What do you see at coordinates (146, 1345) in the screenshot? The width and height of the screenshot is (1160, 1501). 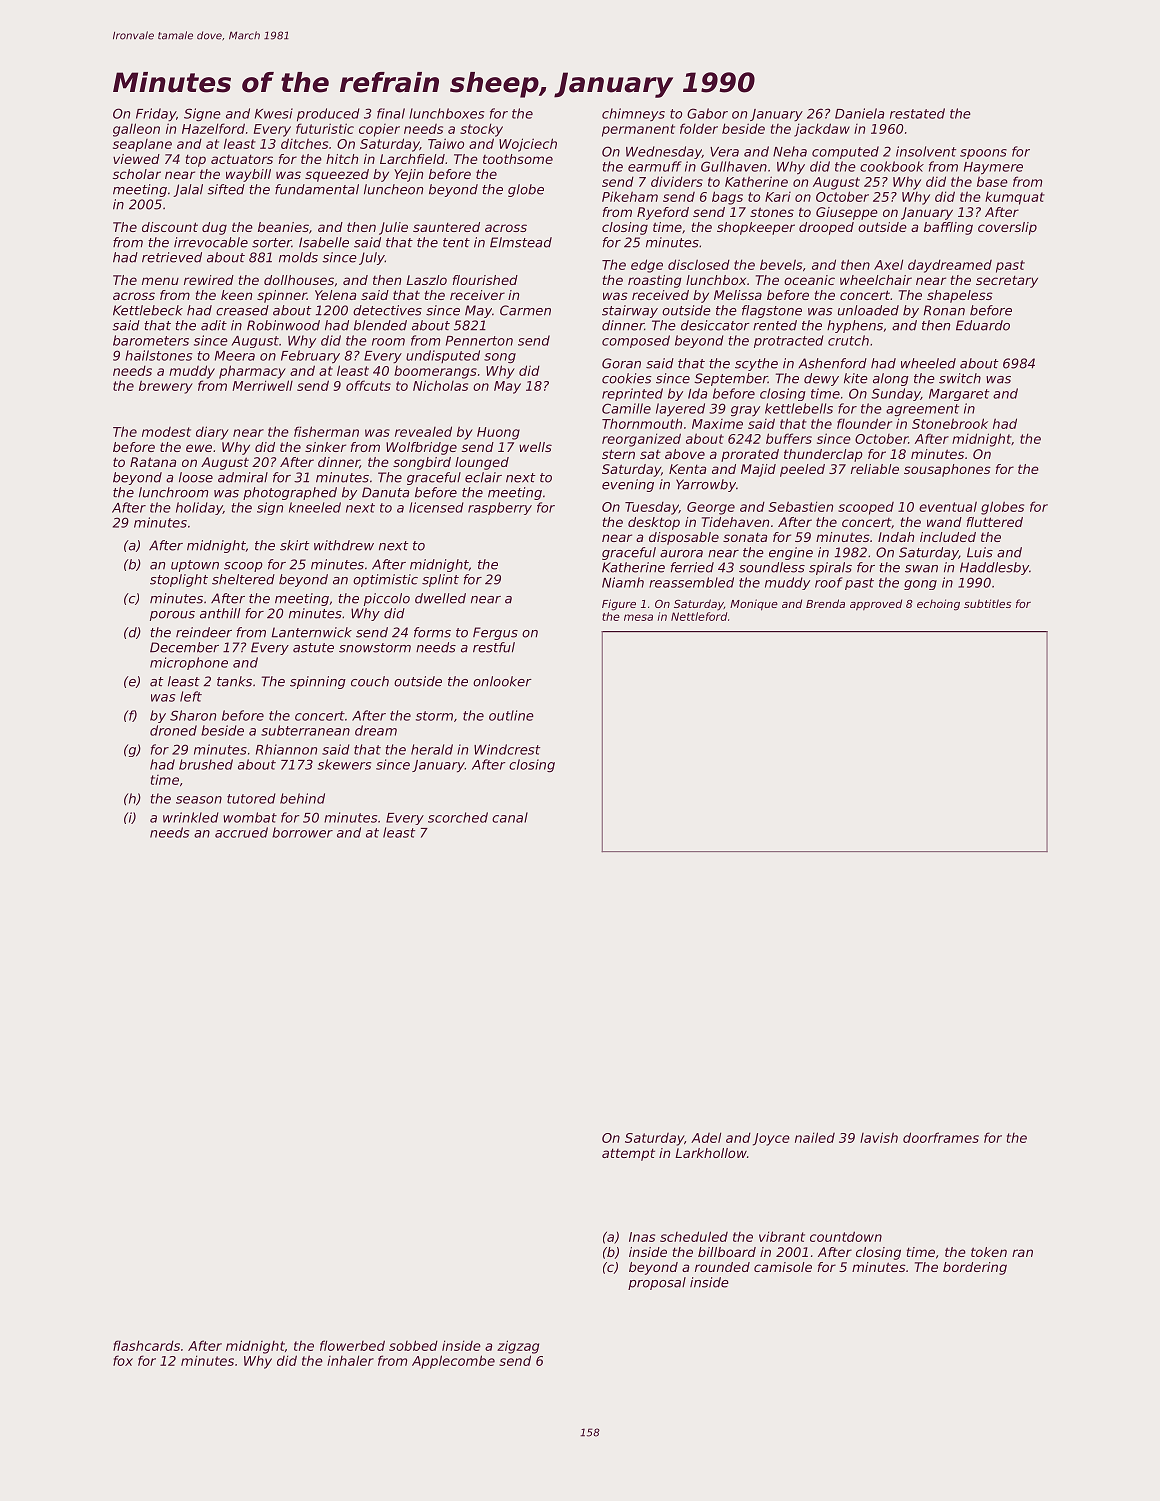 I see `flashcards` at bounding box center [146, 1345].
